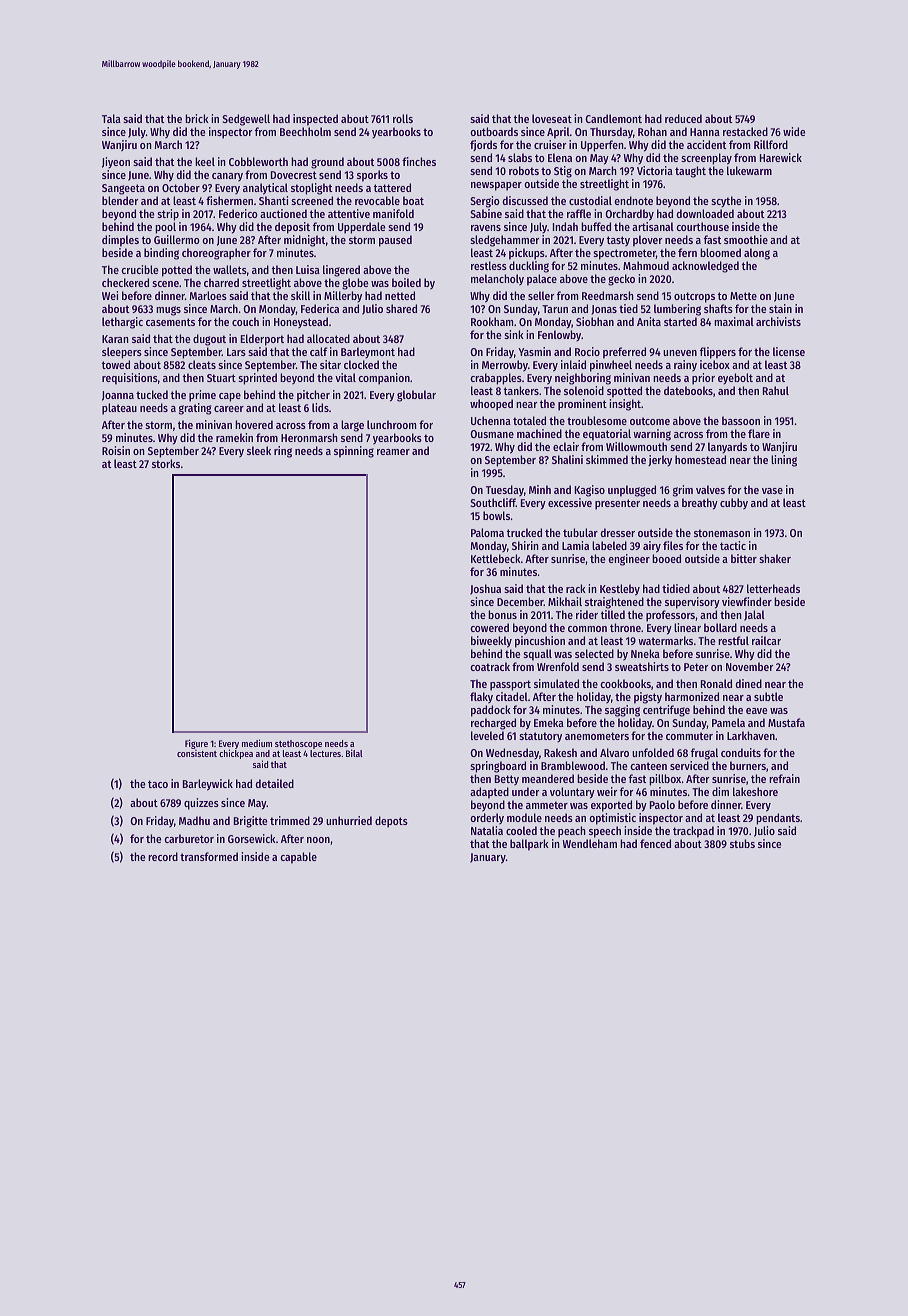  I want to click on bassoon, so click(741, 420).
